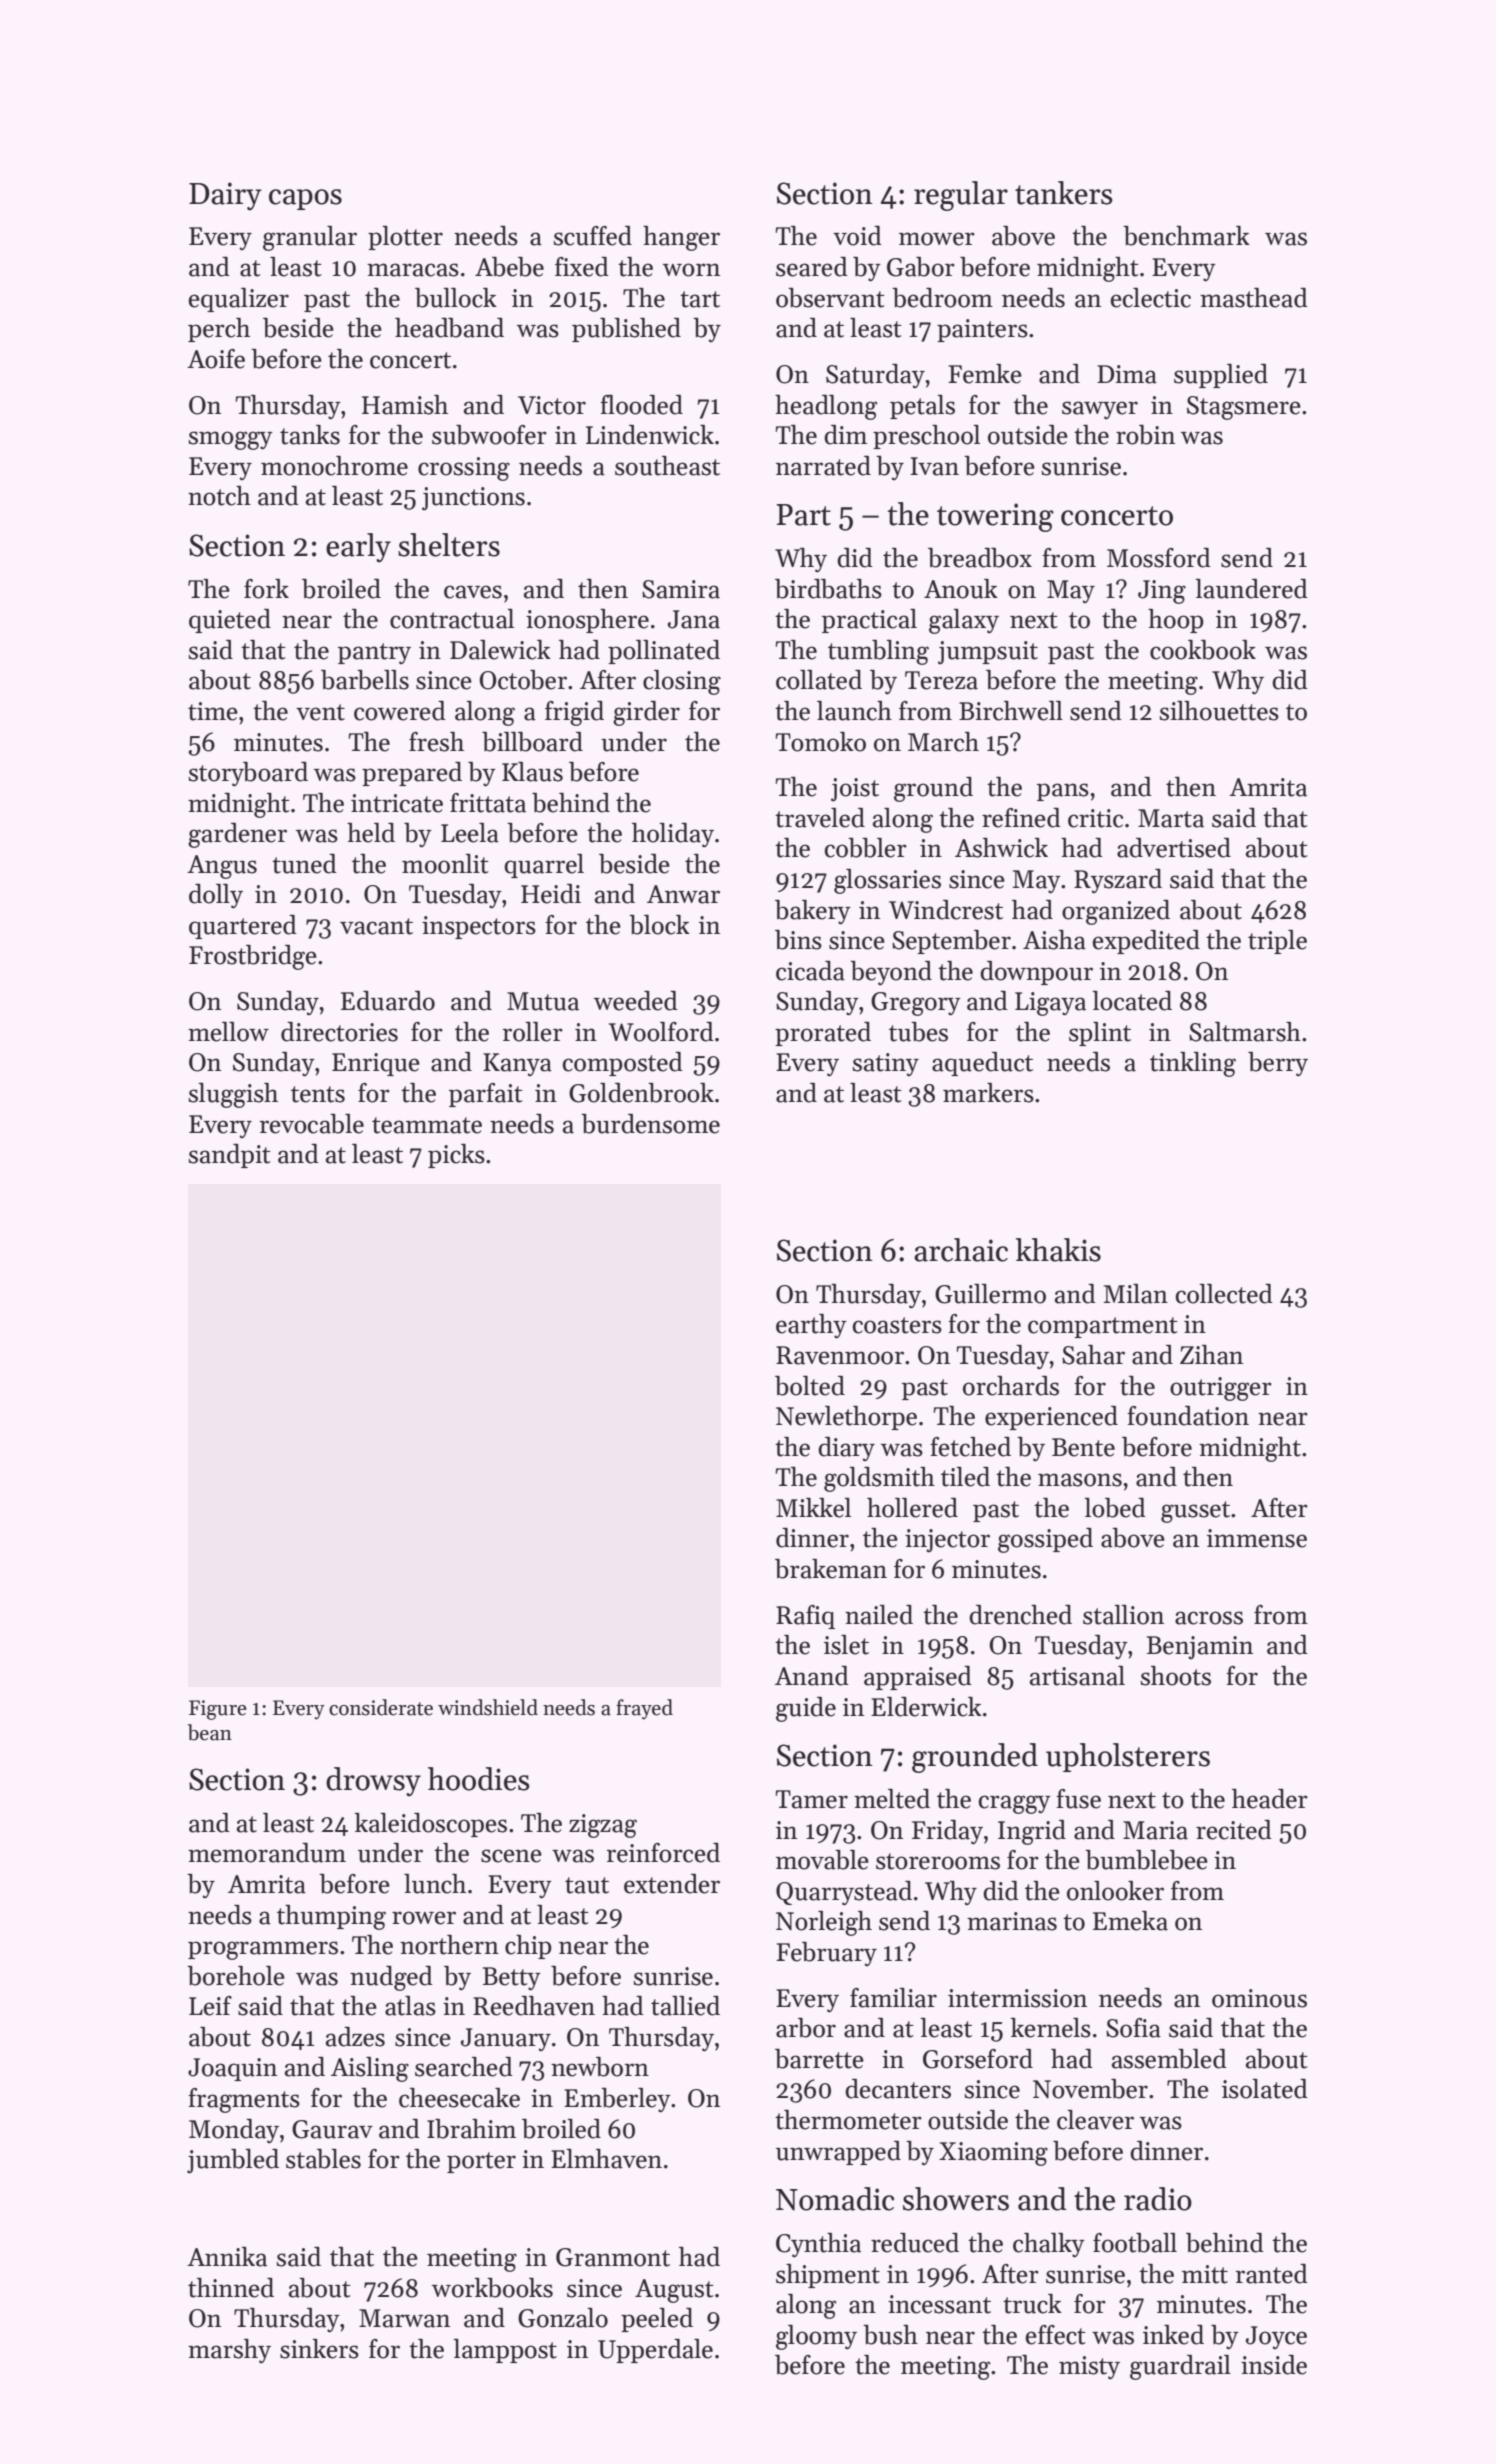 Image resolution: width=1496 pixels, height=2464 pixels. I want to click on outrigger, so click(1221, 1389).
